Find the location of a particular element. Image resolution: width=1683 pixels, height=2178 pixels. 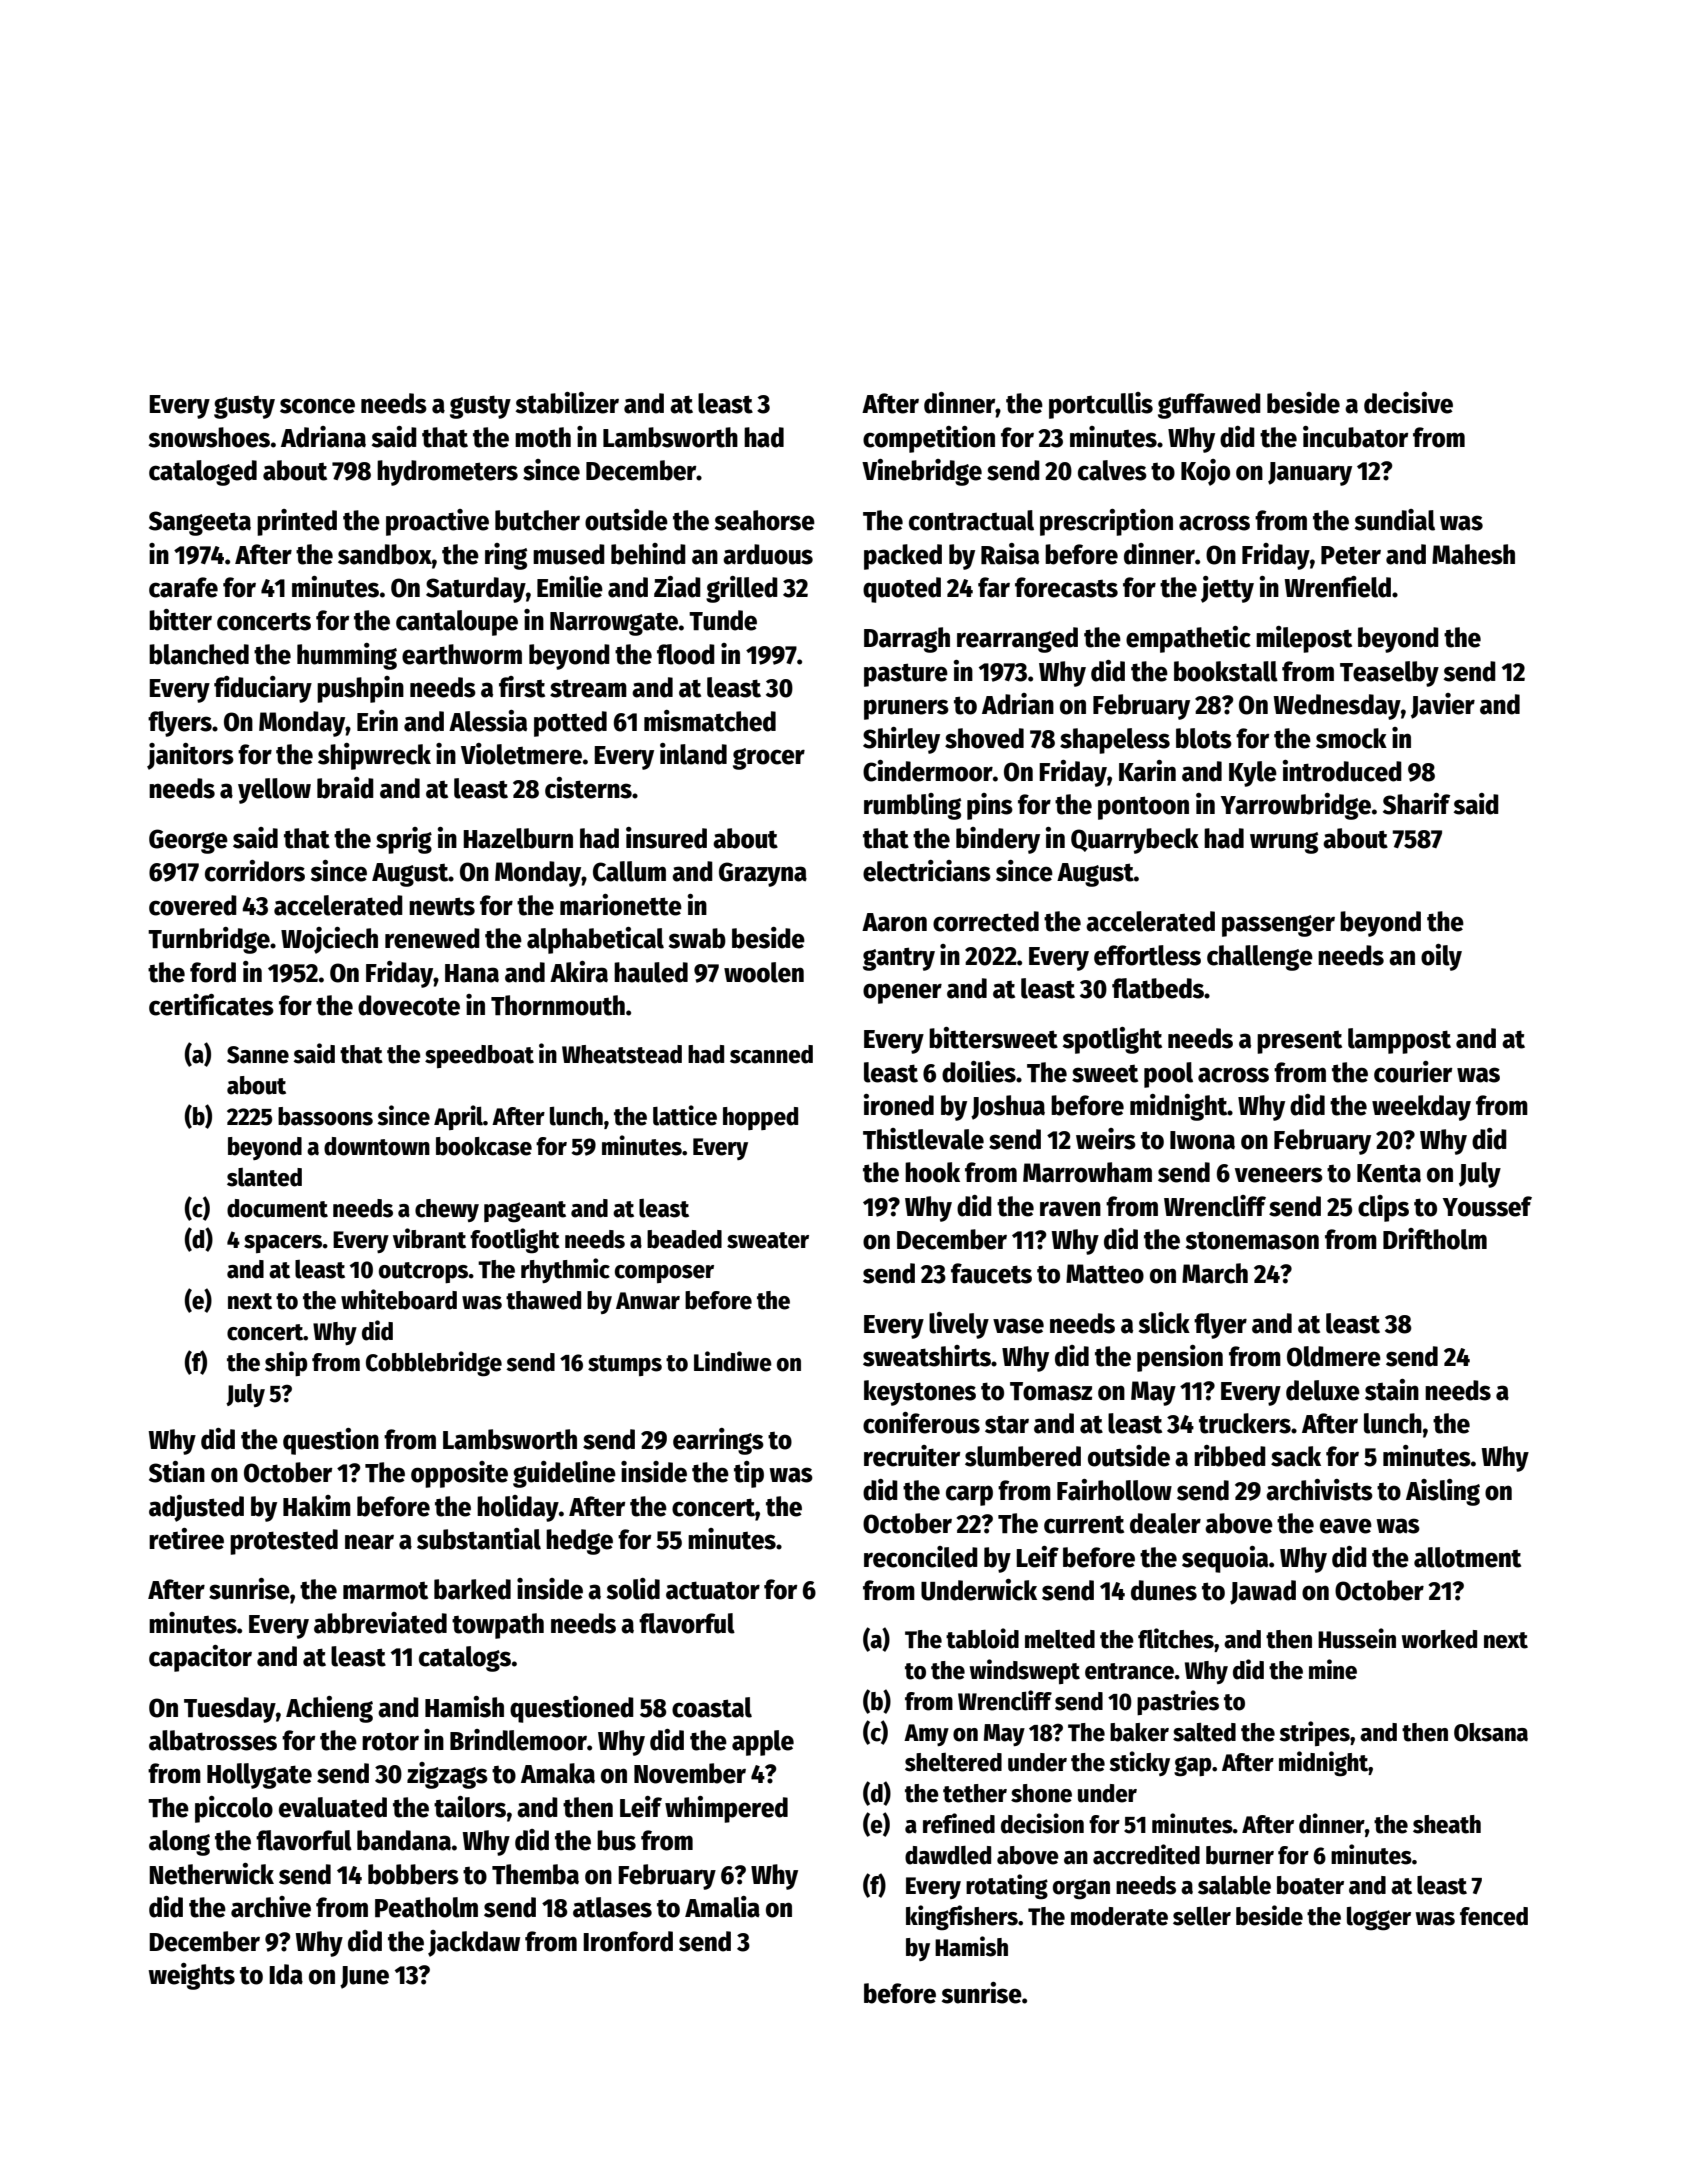

kingfishers is located at coordinates (962, 1918).
